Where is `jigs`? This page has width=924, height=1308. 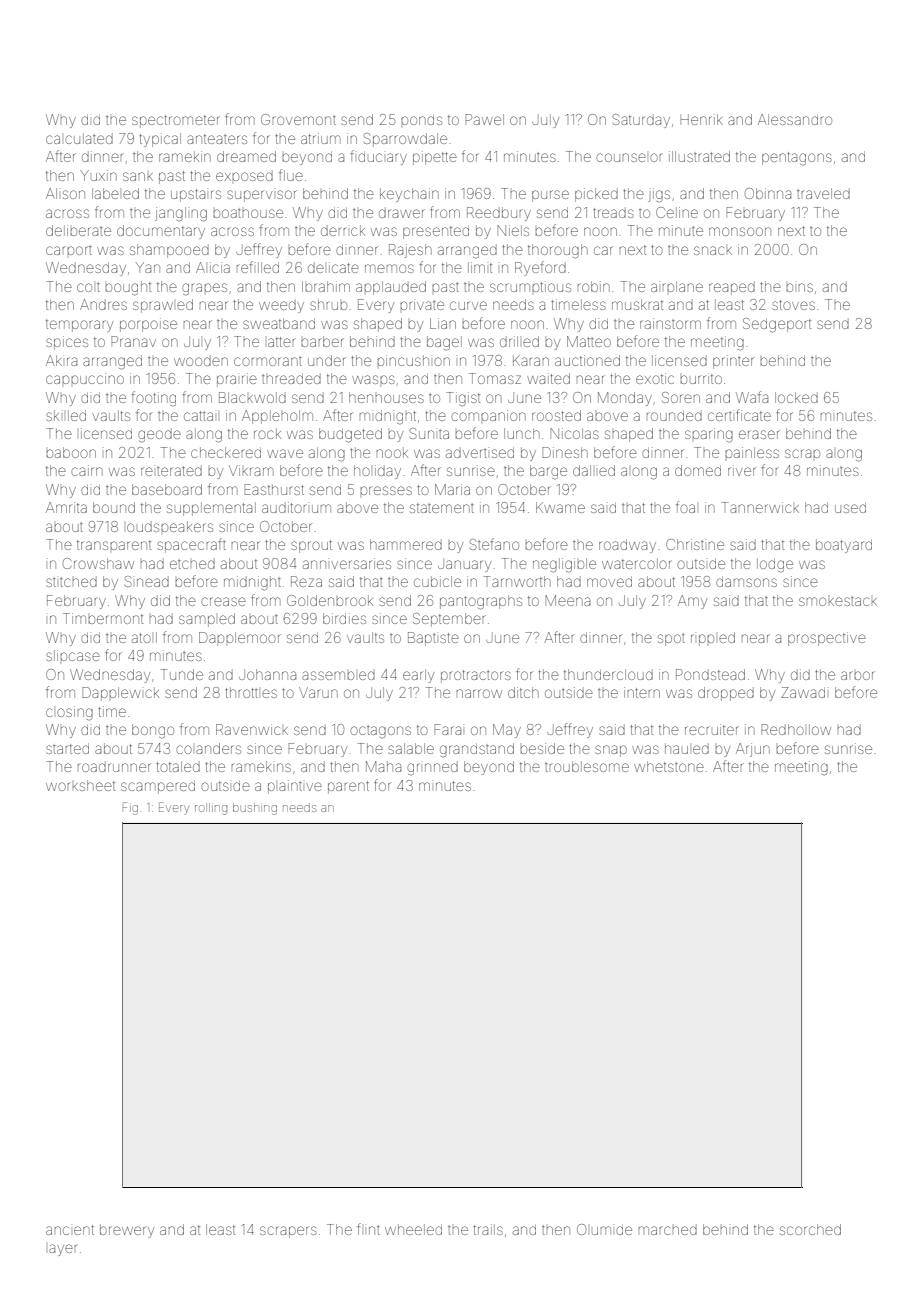
jigs is located at coordinates (659, 195).
